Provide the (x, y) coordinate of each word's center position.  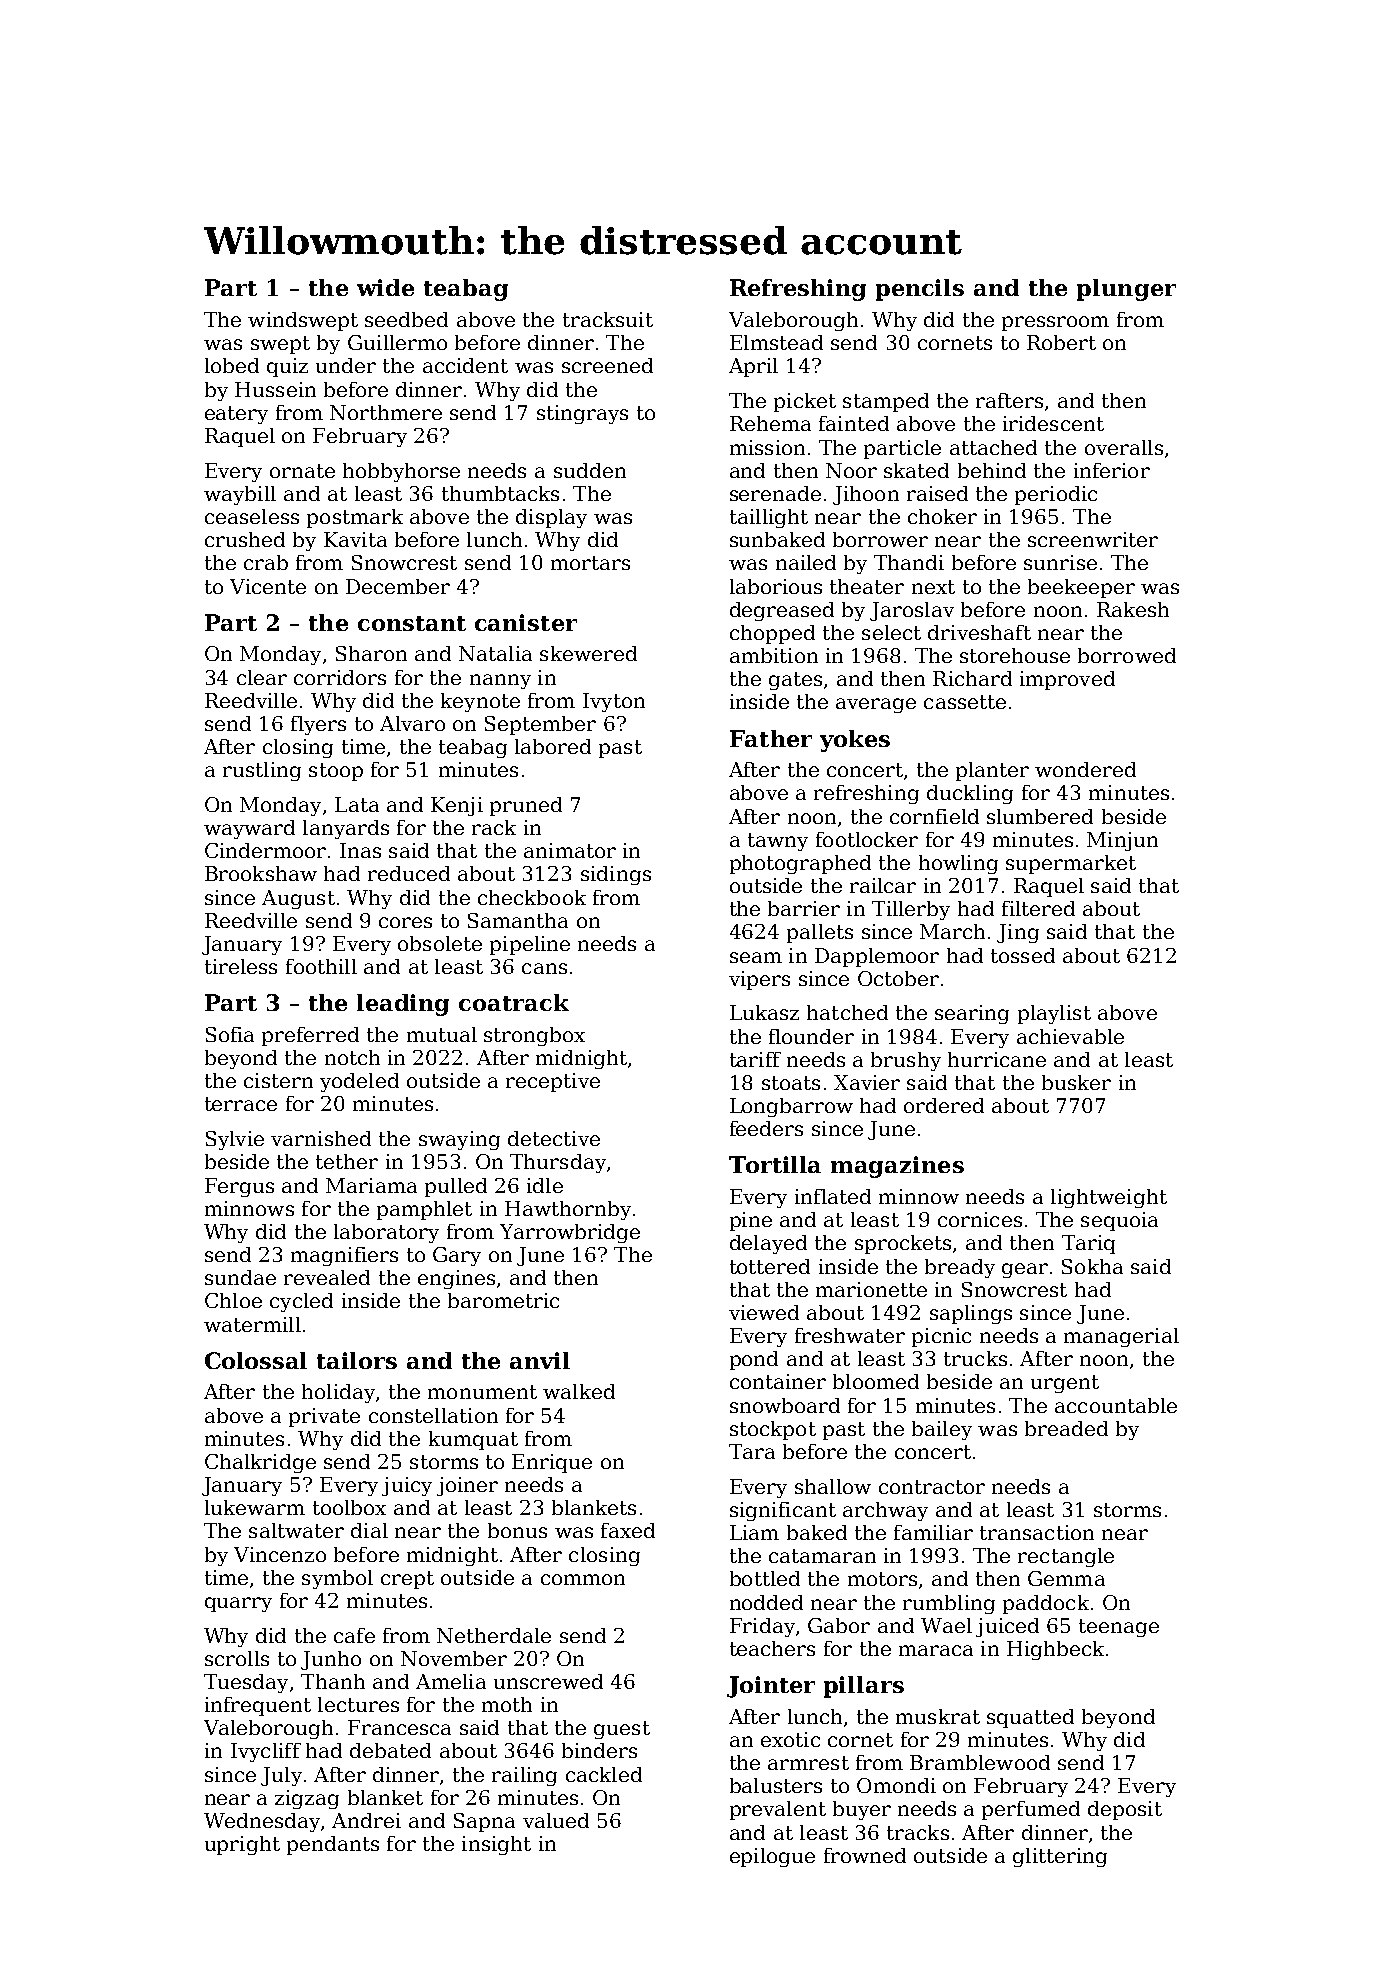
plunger (1126, 290)
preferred (310, 1036)
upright (242, 1845)
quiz (287, 367)
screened (607, 365)
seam (756, 957)
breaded (1066, 1428)
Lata (357, 804)
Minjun (1122, 841)
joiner (467, 1486)
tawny (778, 842)
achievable (1070, 1036)
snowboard (785, 1405)
